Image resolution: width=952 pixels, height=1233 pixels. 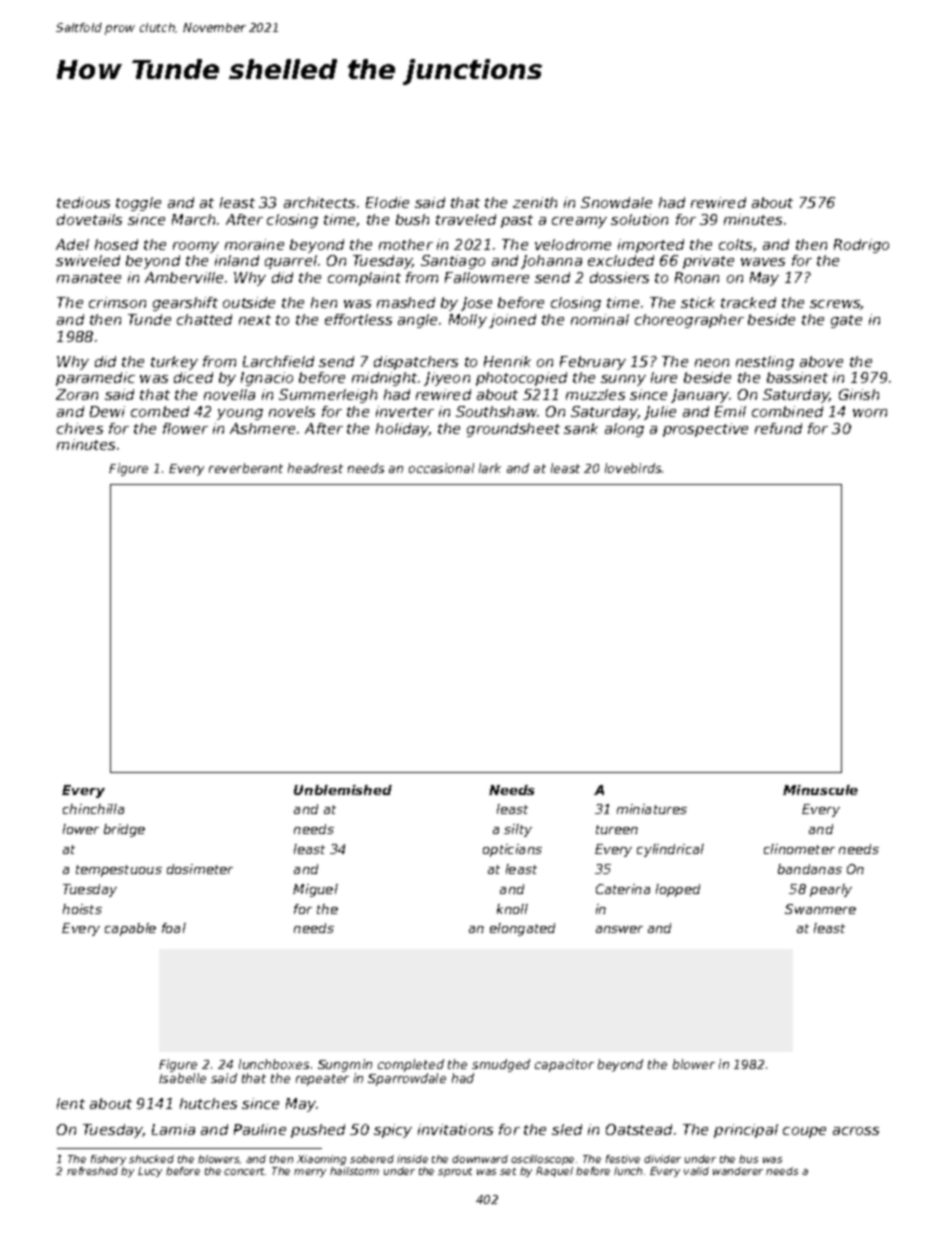 What do you see at coordinates (124, 830) in the document?
I see `bridge` at bounding box center [124, 830].
